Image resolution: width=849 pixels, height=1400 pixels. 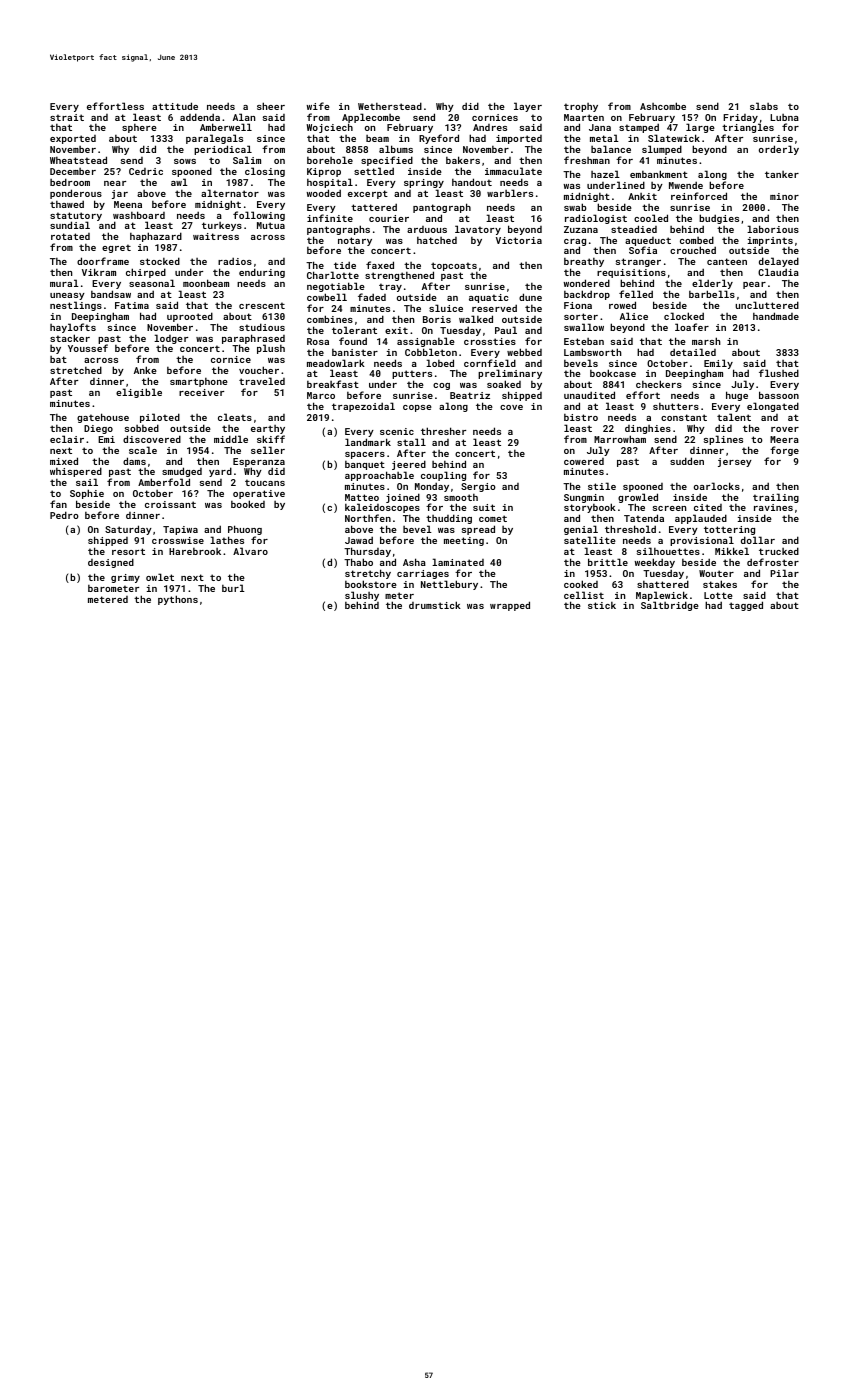 I want to click on gatehouse, so click(x=103, y=418).
